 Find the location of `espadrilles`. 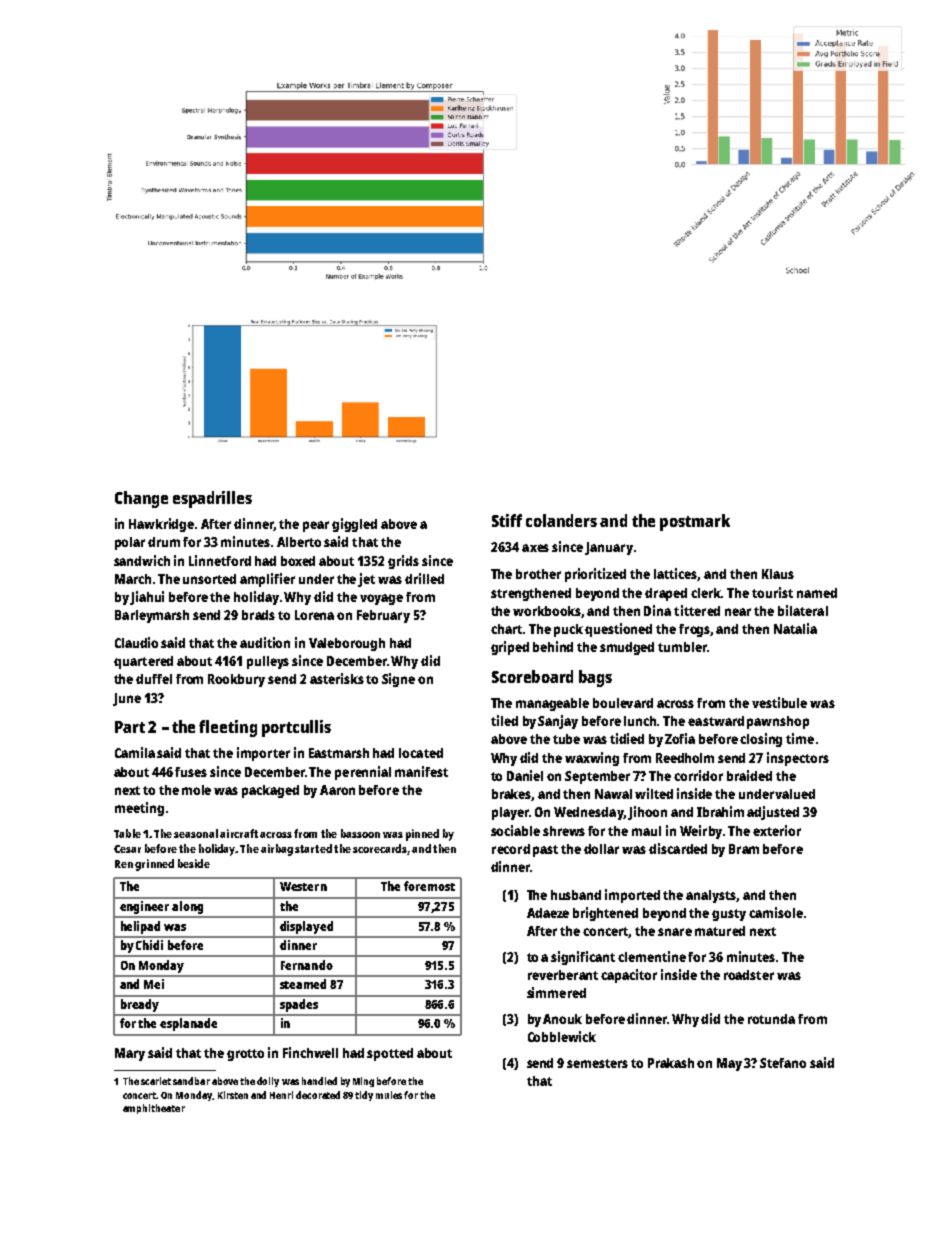

espadrilles is located at coordinates (212, 499).
